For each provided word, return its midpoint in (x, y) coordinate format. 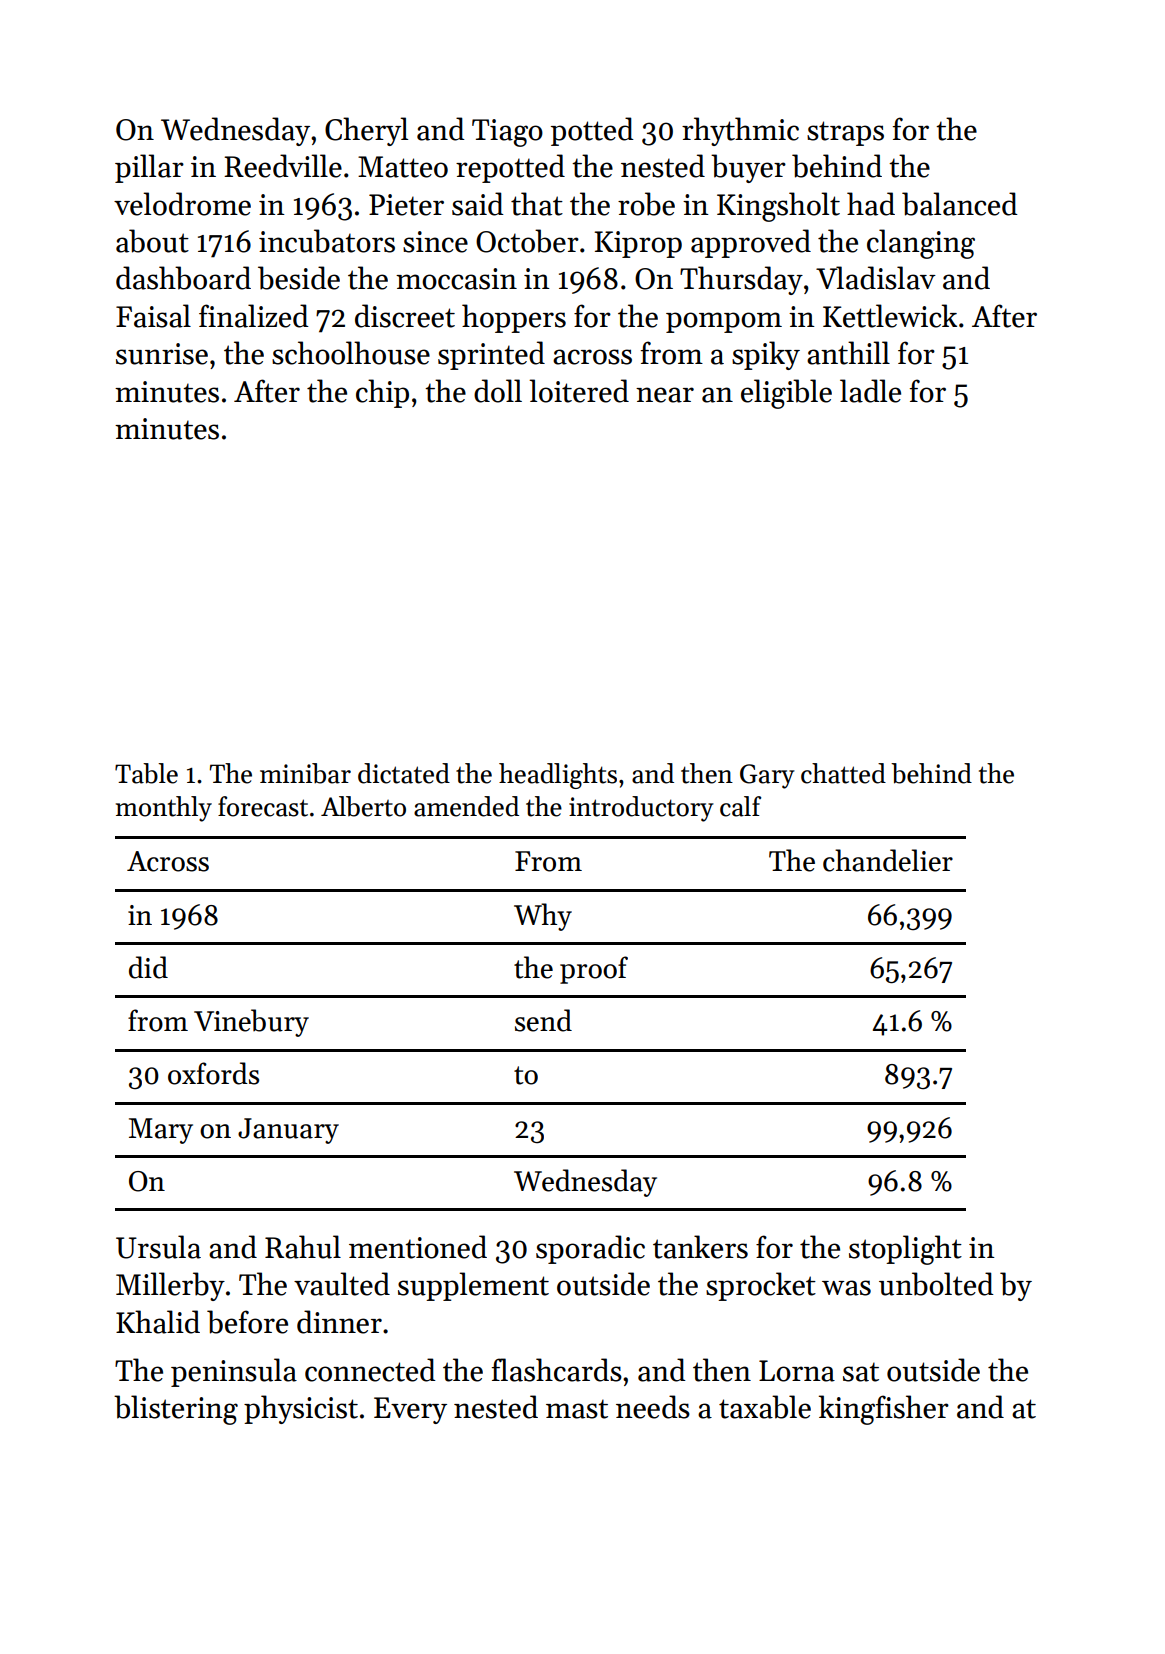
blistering (176, 1410)
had (871, 204)
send (543, 1020)
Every (410, 1410)
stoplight (905, 1250)
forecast (263, 806)
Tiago (507, 133)
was (846, 1288)
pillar (149, 168)
